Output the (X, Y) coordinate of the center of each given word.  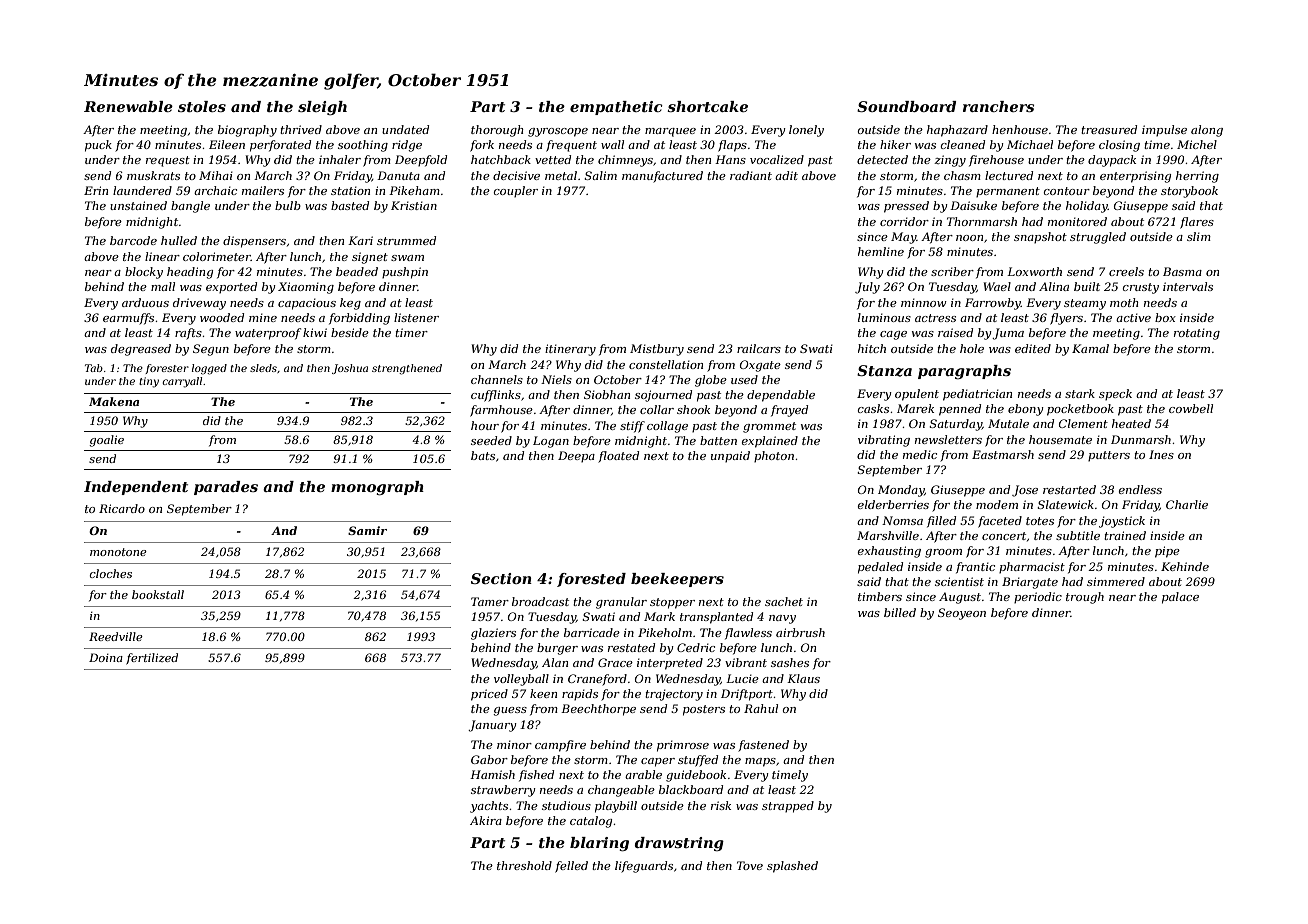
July (867, 288)
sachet (784, 601)
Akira (486, 820)
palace (1180, 598)
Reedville (116, 636)
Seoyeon (962, 614)
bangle (190, 207)
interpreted (670, 664)
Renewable (128, 106)
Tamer (490, 601)
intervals (1188, 286)
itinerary (570, 350)
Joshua (350, 369)
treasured (1109, 129)
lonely (806, 131)
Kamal (1090, 348)
